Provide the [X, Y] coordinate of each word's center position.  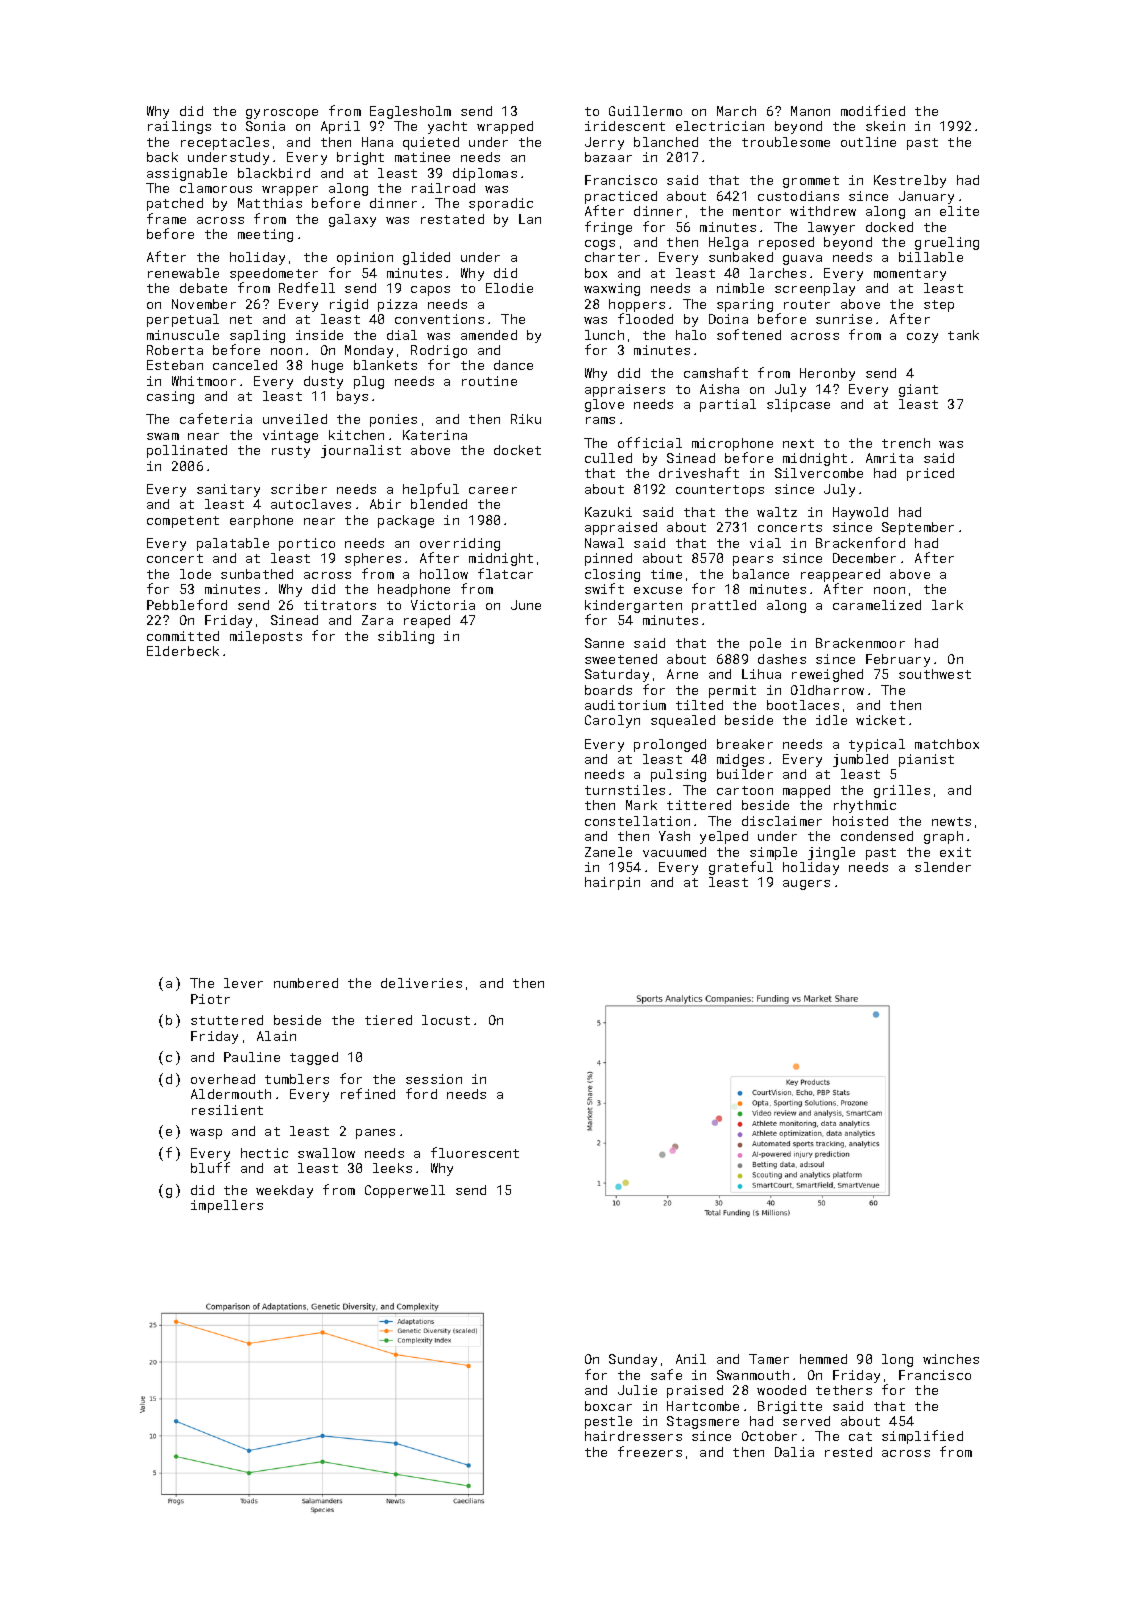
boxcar [608, 1406]
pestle [608, 1422]
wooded [781, 1390]
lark [947, 605]
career [493, 490]
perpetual [183, 320]
